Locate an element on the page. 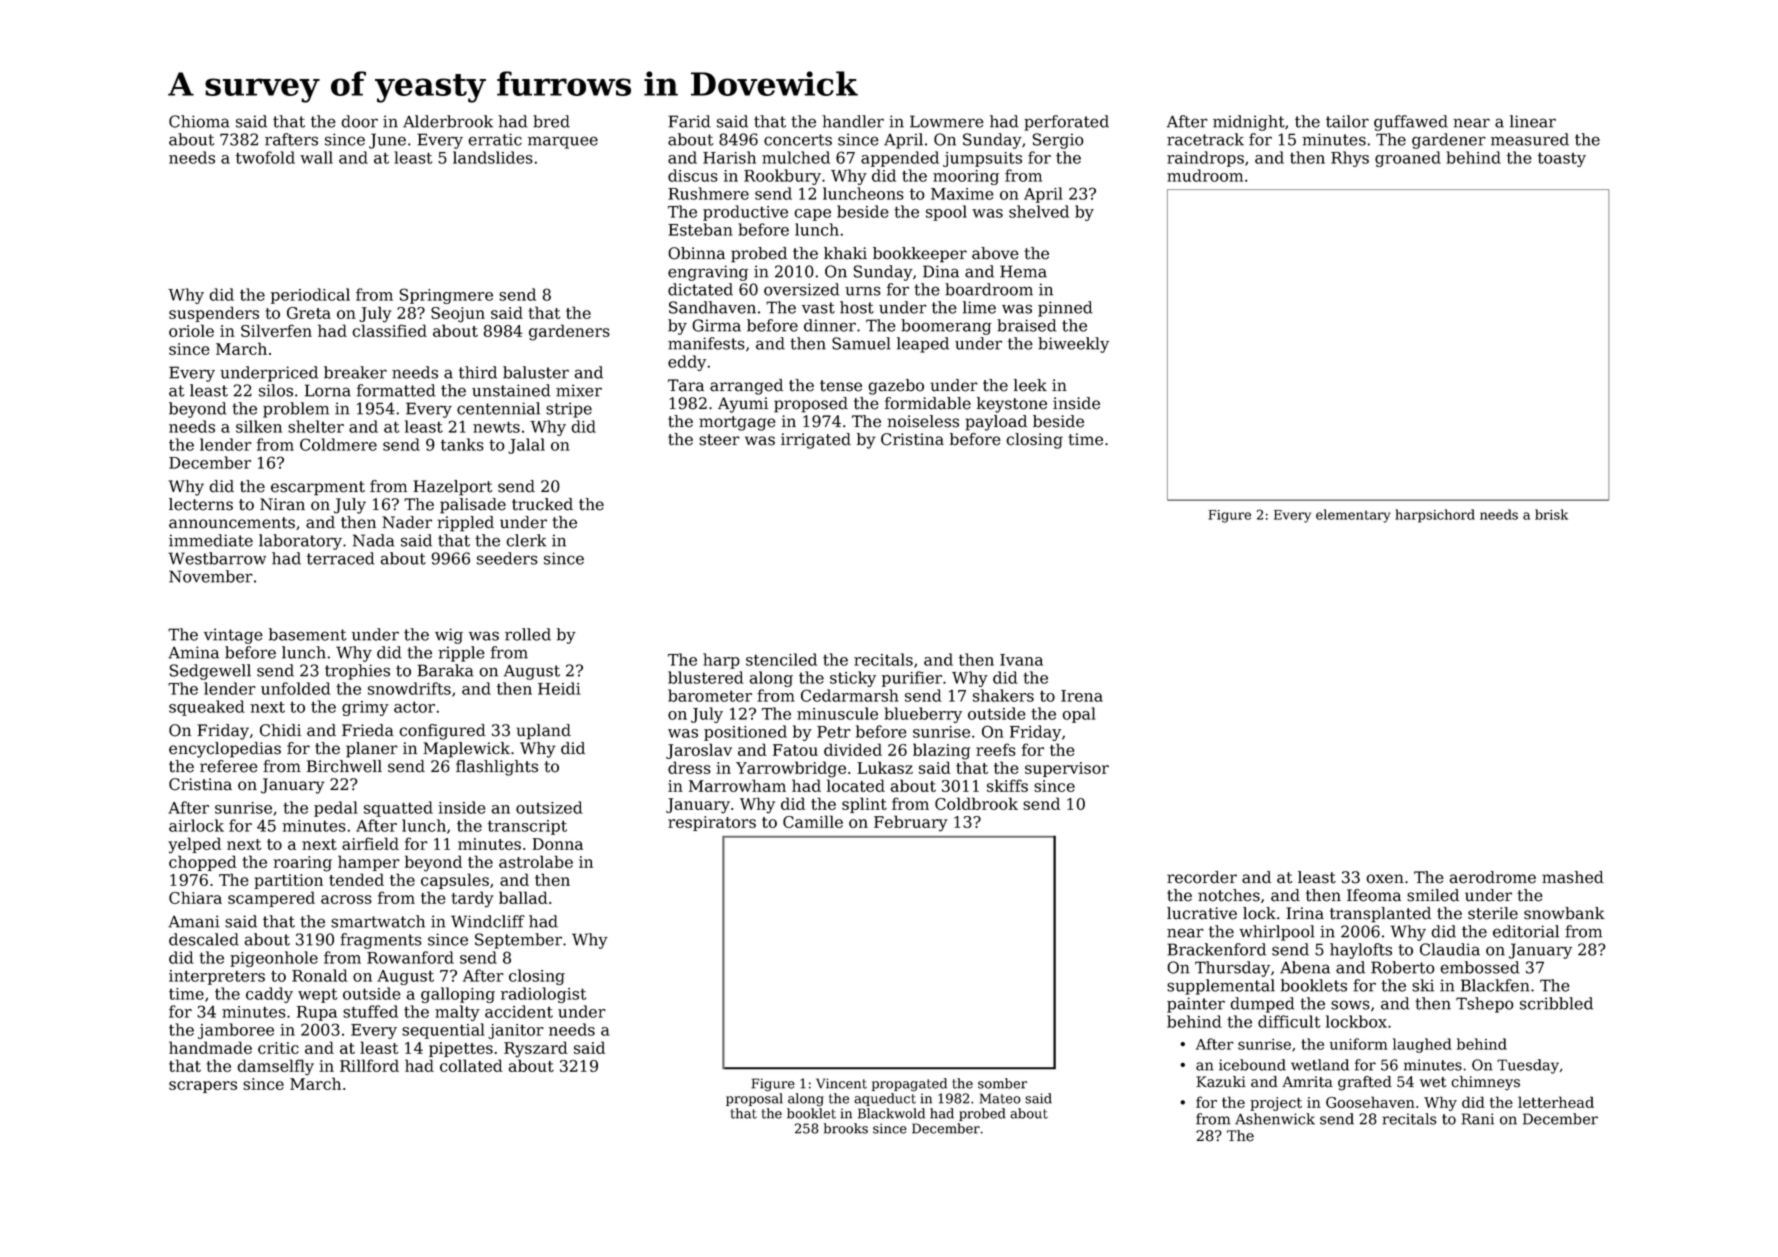 This document has width=1778, height=1257. scrapers is located at coordinates (203, 1087).
